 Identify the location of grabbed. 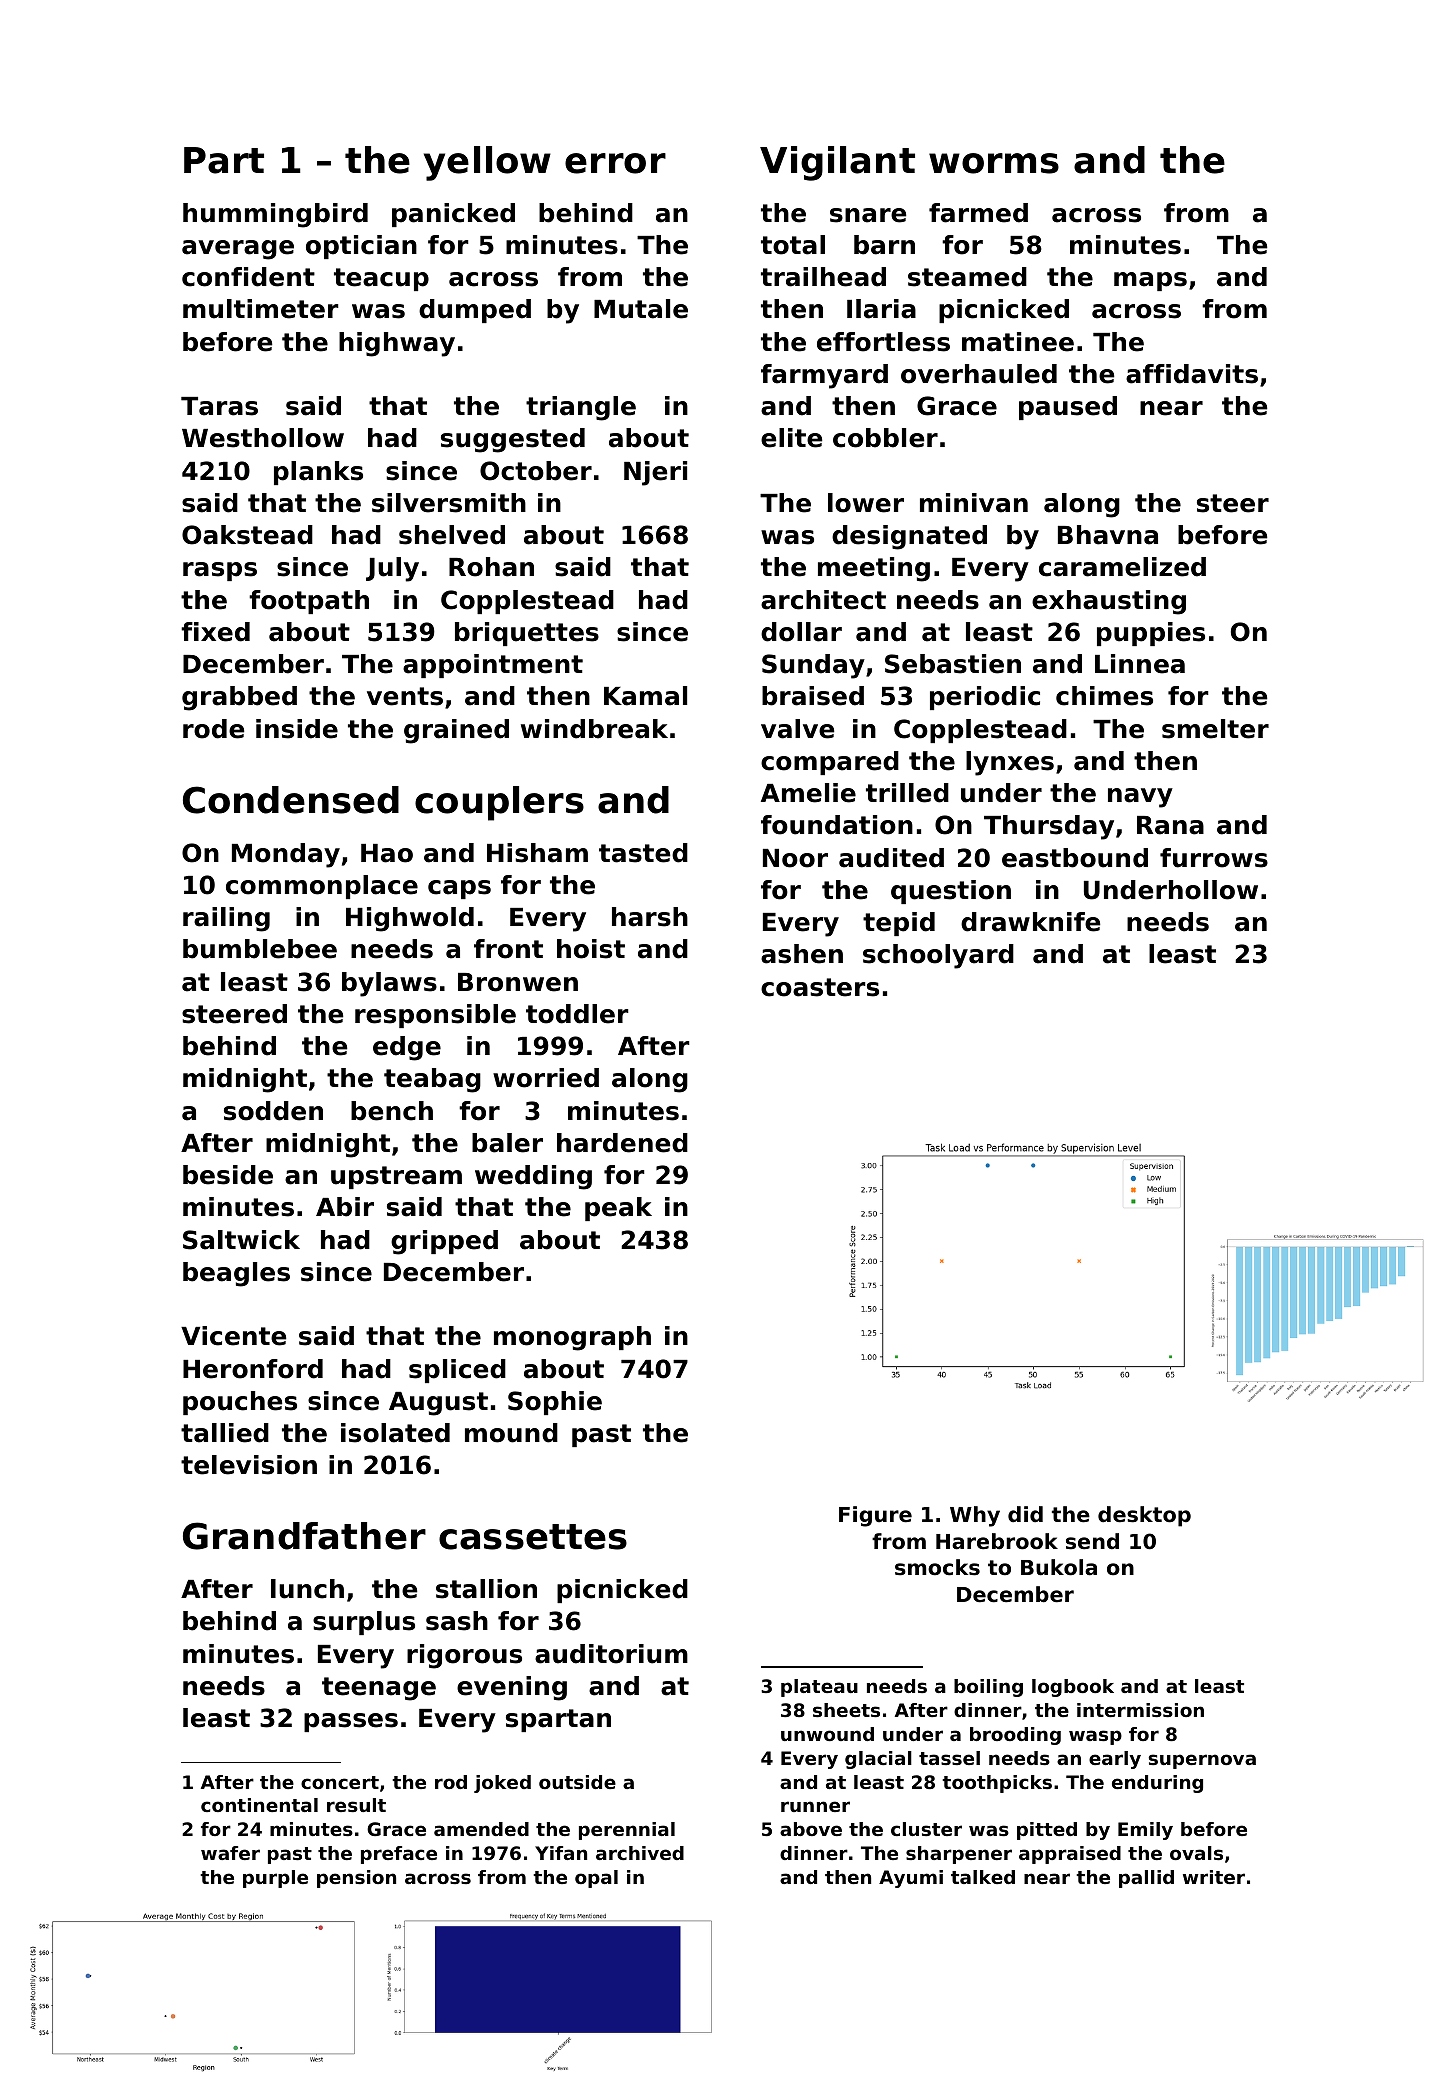
(239, 698).
